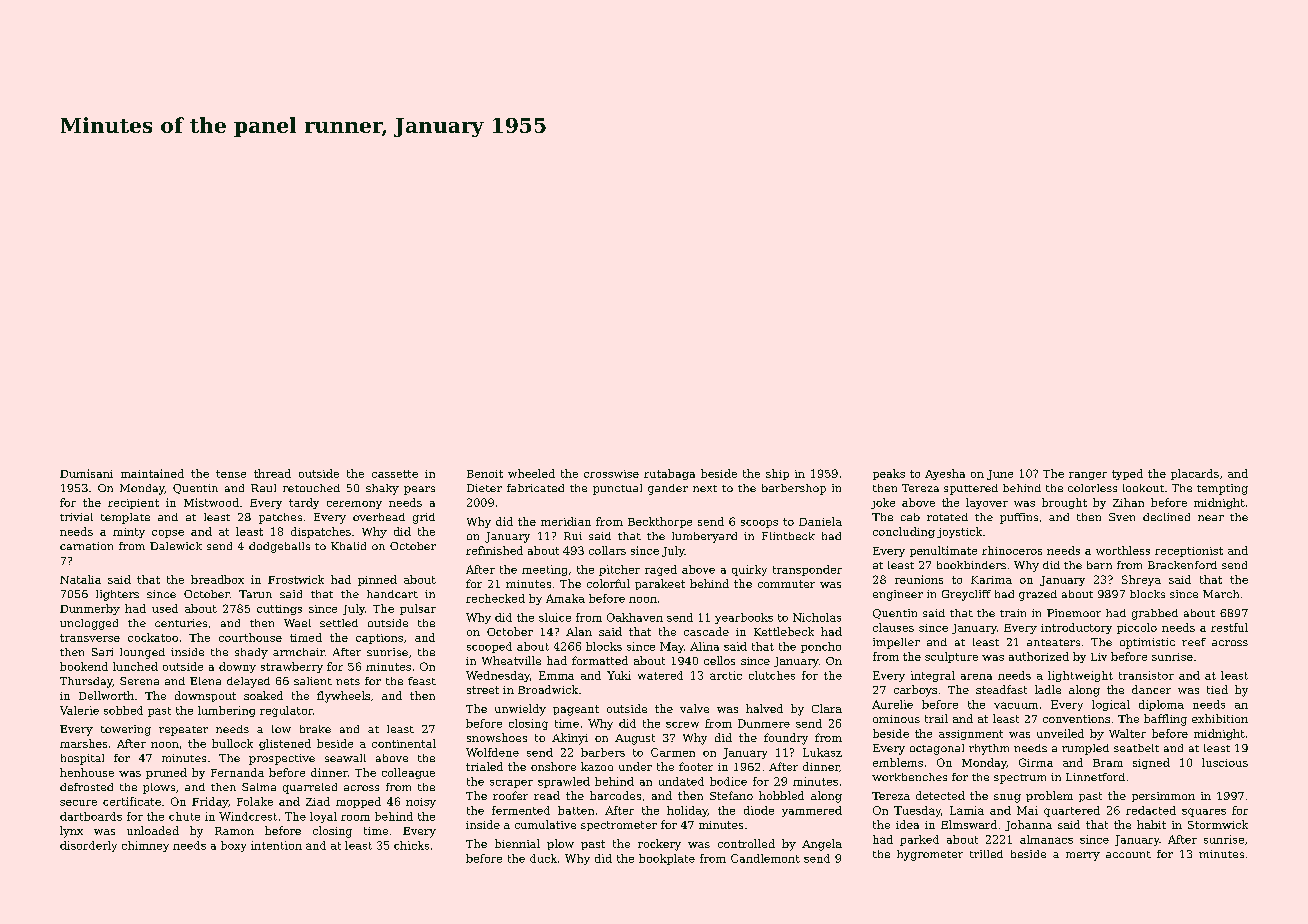  I want to click on parakeet, so click(660, 584).
